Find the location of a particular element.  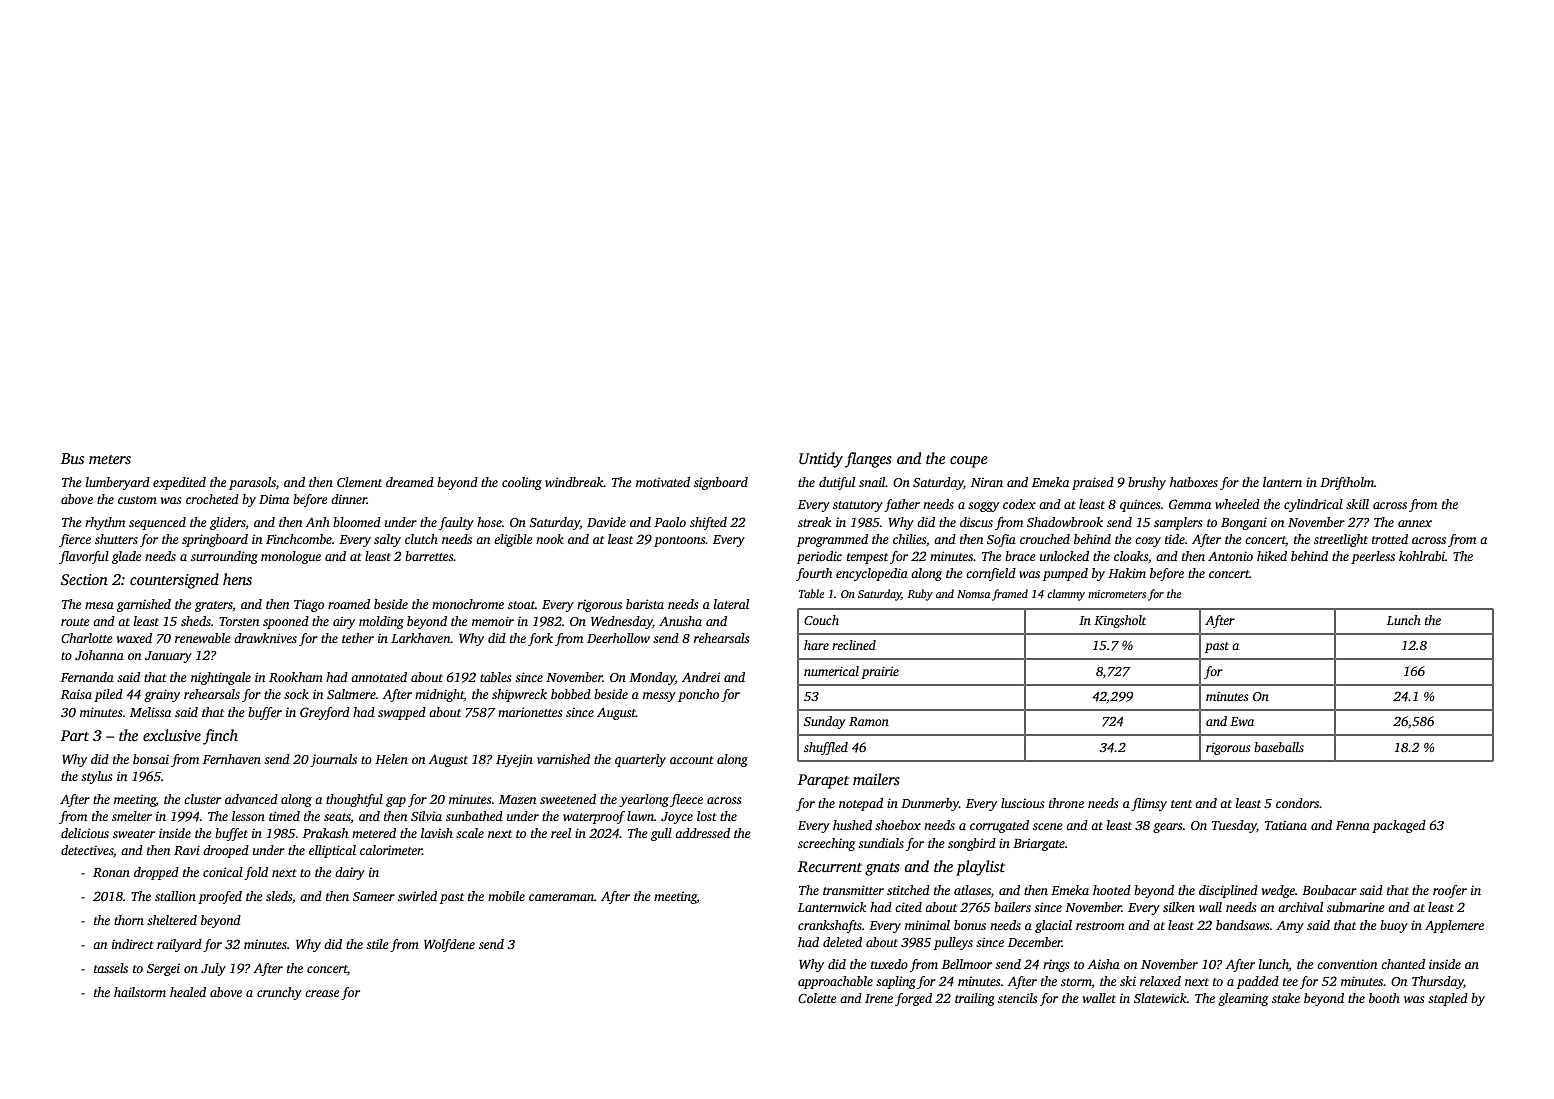

flimsy is located at coordinates (1149, 804).
